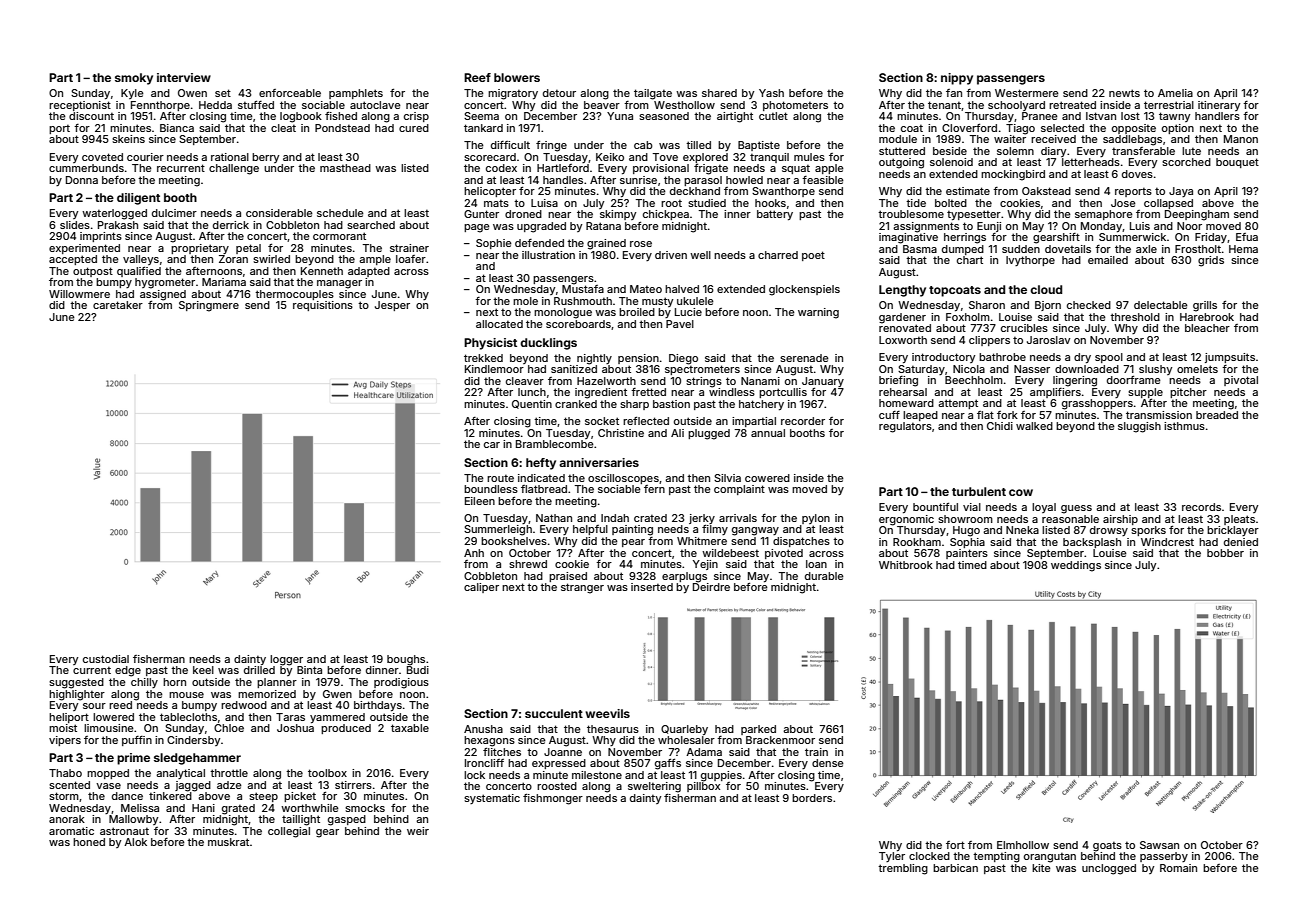 The image size is (1308, 924). I want to click on caretaker, so click(118, 305).
